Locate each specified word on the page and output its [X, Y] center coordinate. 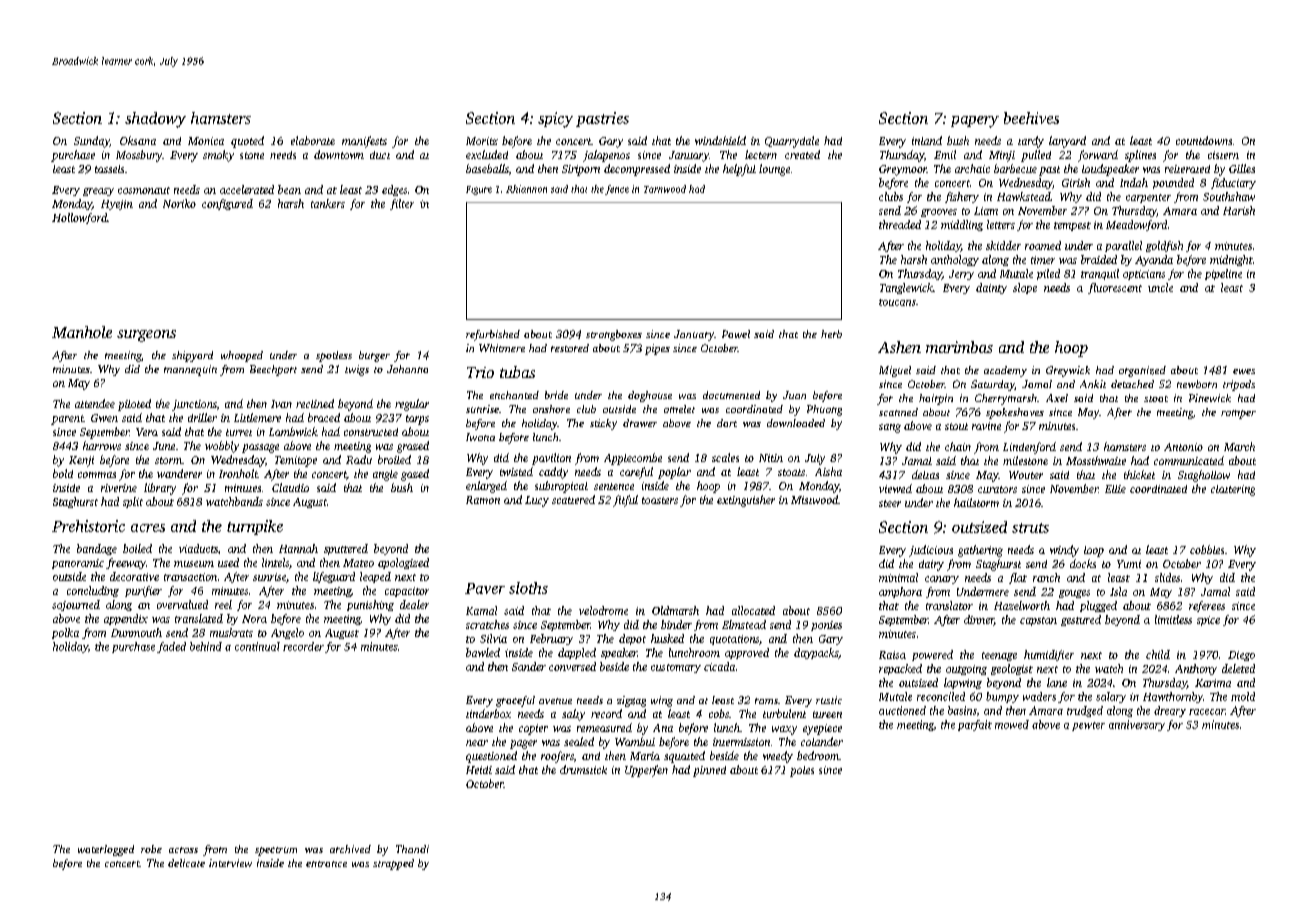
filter [402, 204]
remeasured [604, 727]
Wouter [1026, 475]
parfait [975, 725]
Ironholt [238, 473]
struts [1030, 528]
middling [962, 225]
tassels [109, 169]
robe [151, 849]
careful [636, 473]
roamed [1043, 245]
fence [617, 190]
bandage [97, 549]
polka [65, 633]
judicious [931, 551]
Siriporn [581, 170]
